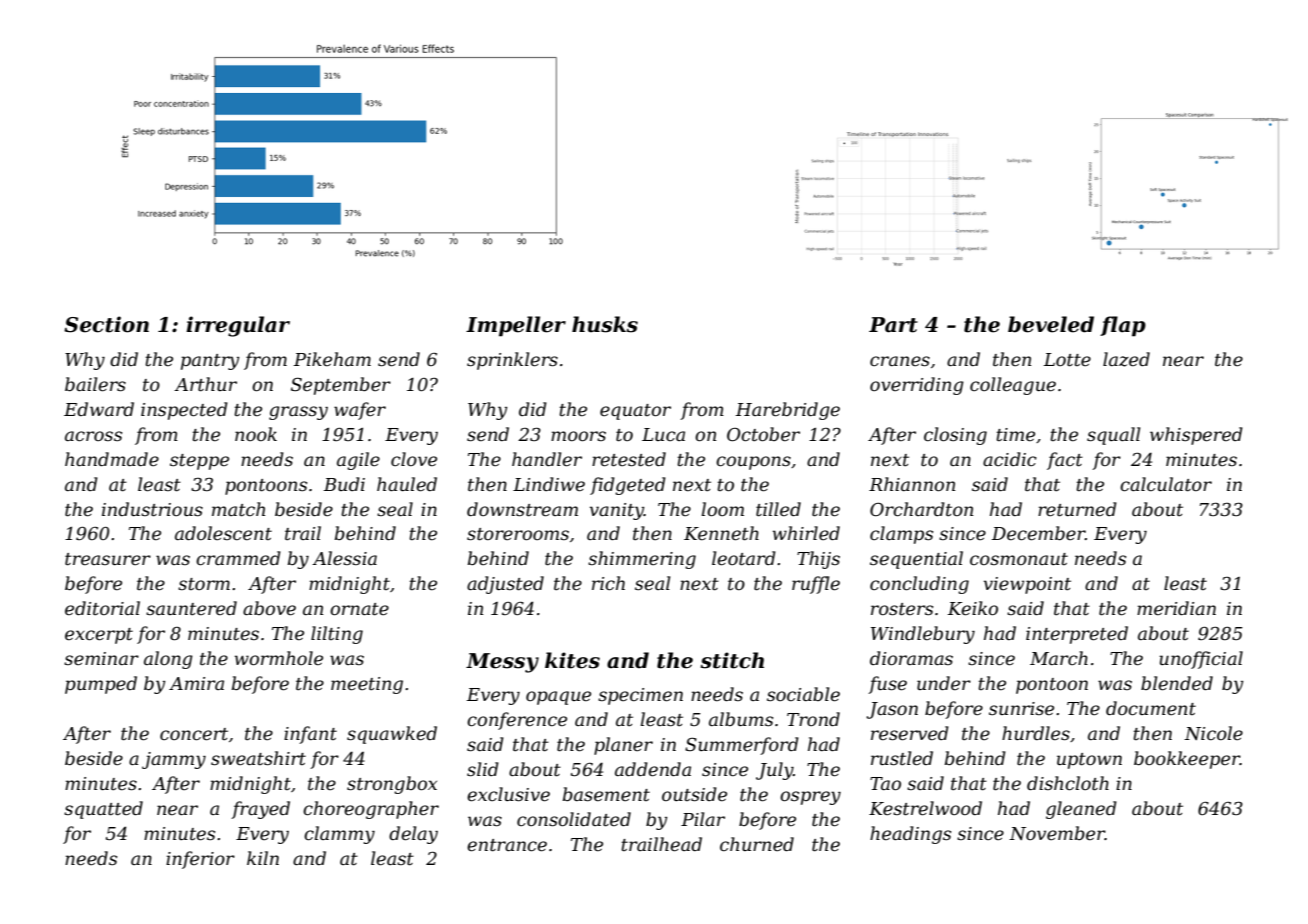  What do you see at coordinates (174, 760) in the screenshot?
I see `jammy` at bounding box center [174, 760].
